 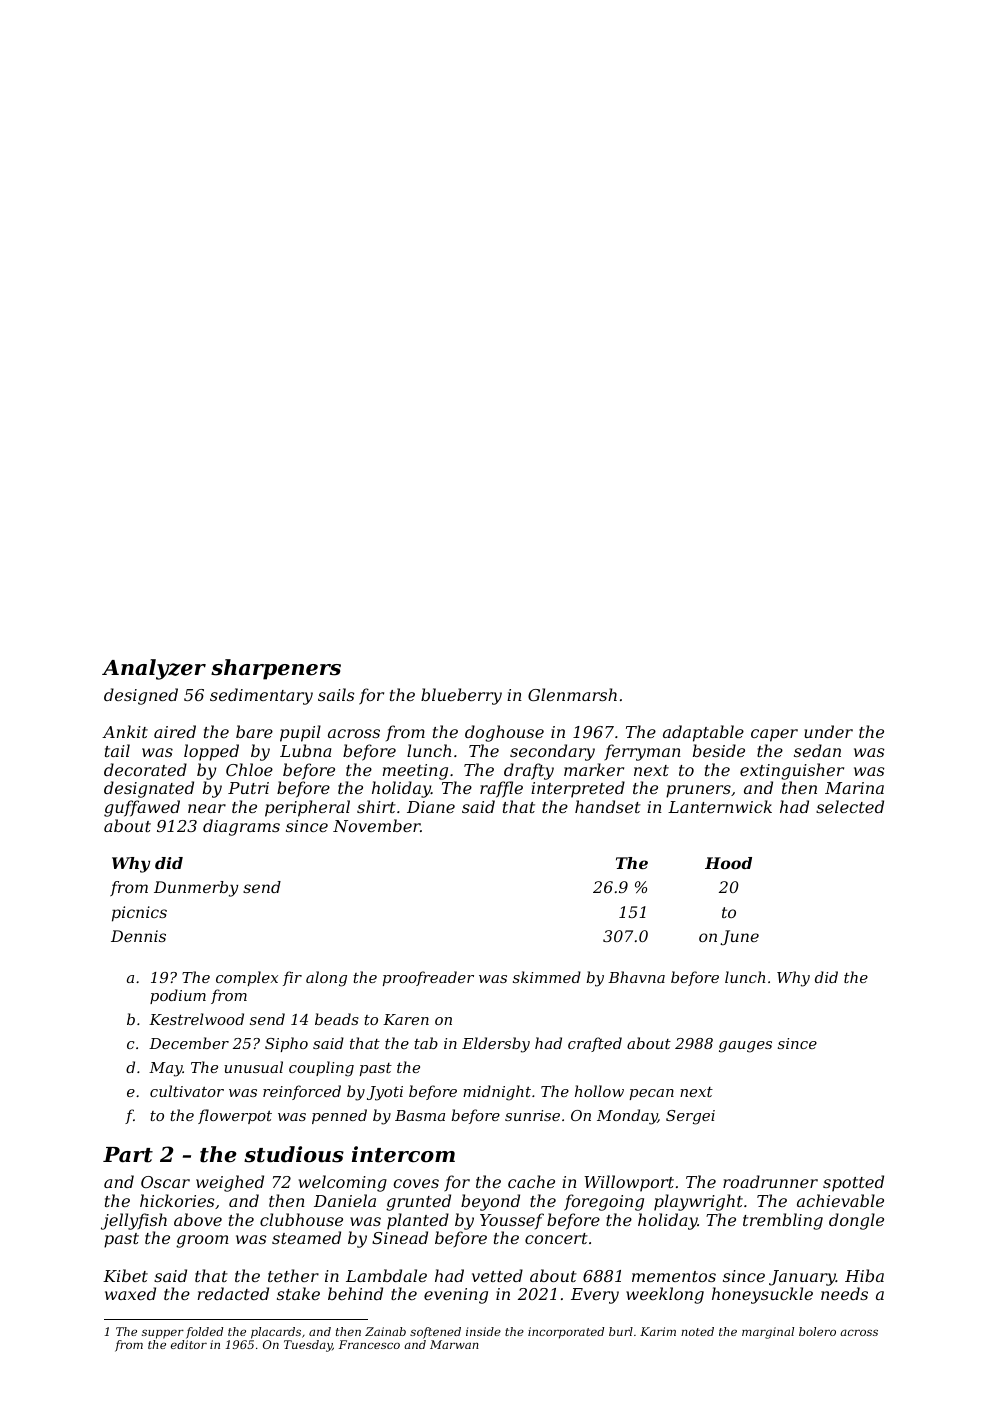 What do you see at coordinates (690, 1117) in the page?
I see `Sergei` at bounding box center [690, 1117].
